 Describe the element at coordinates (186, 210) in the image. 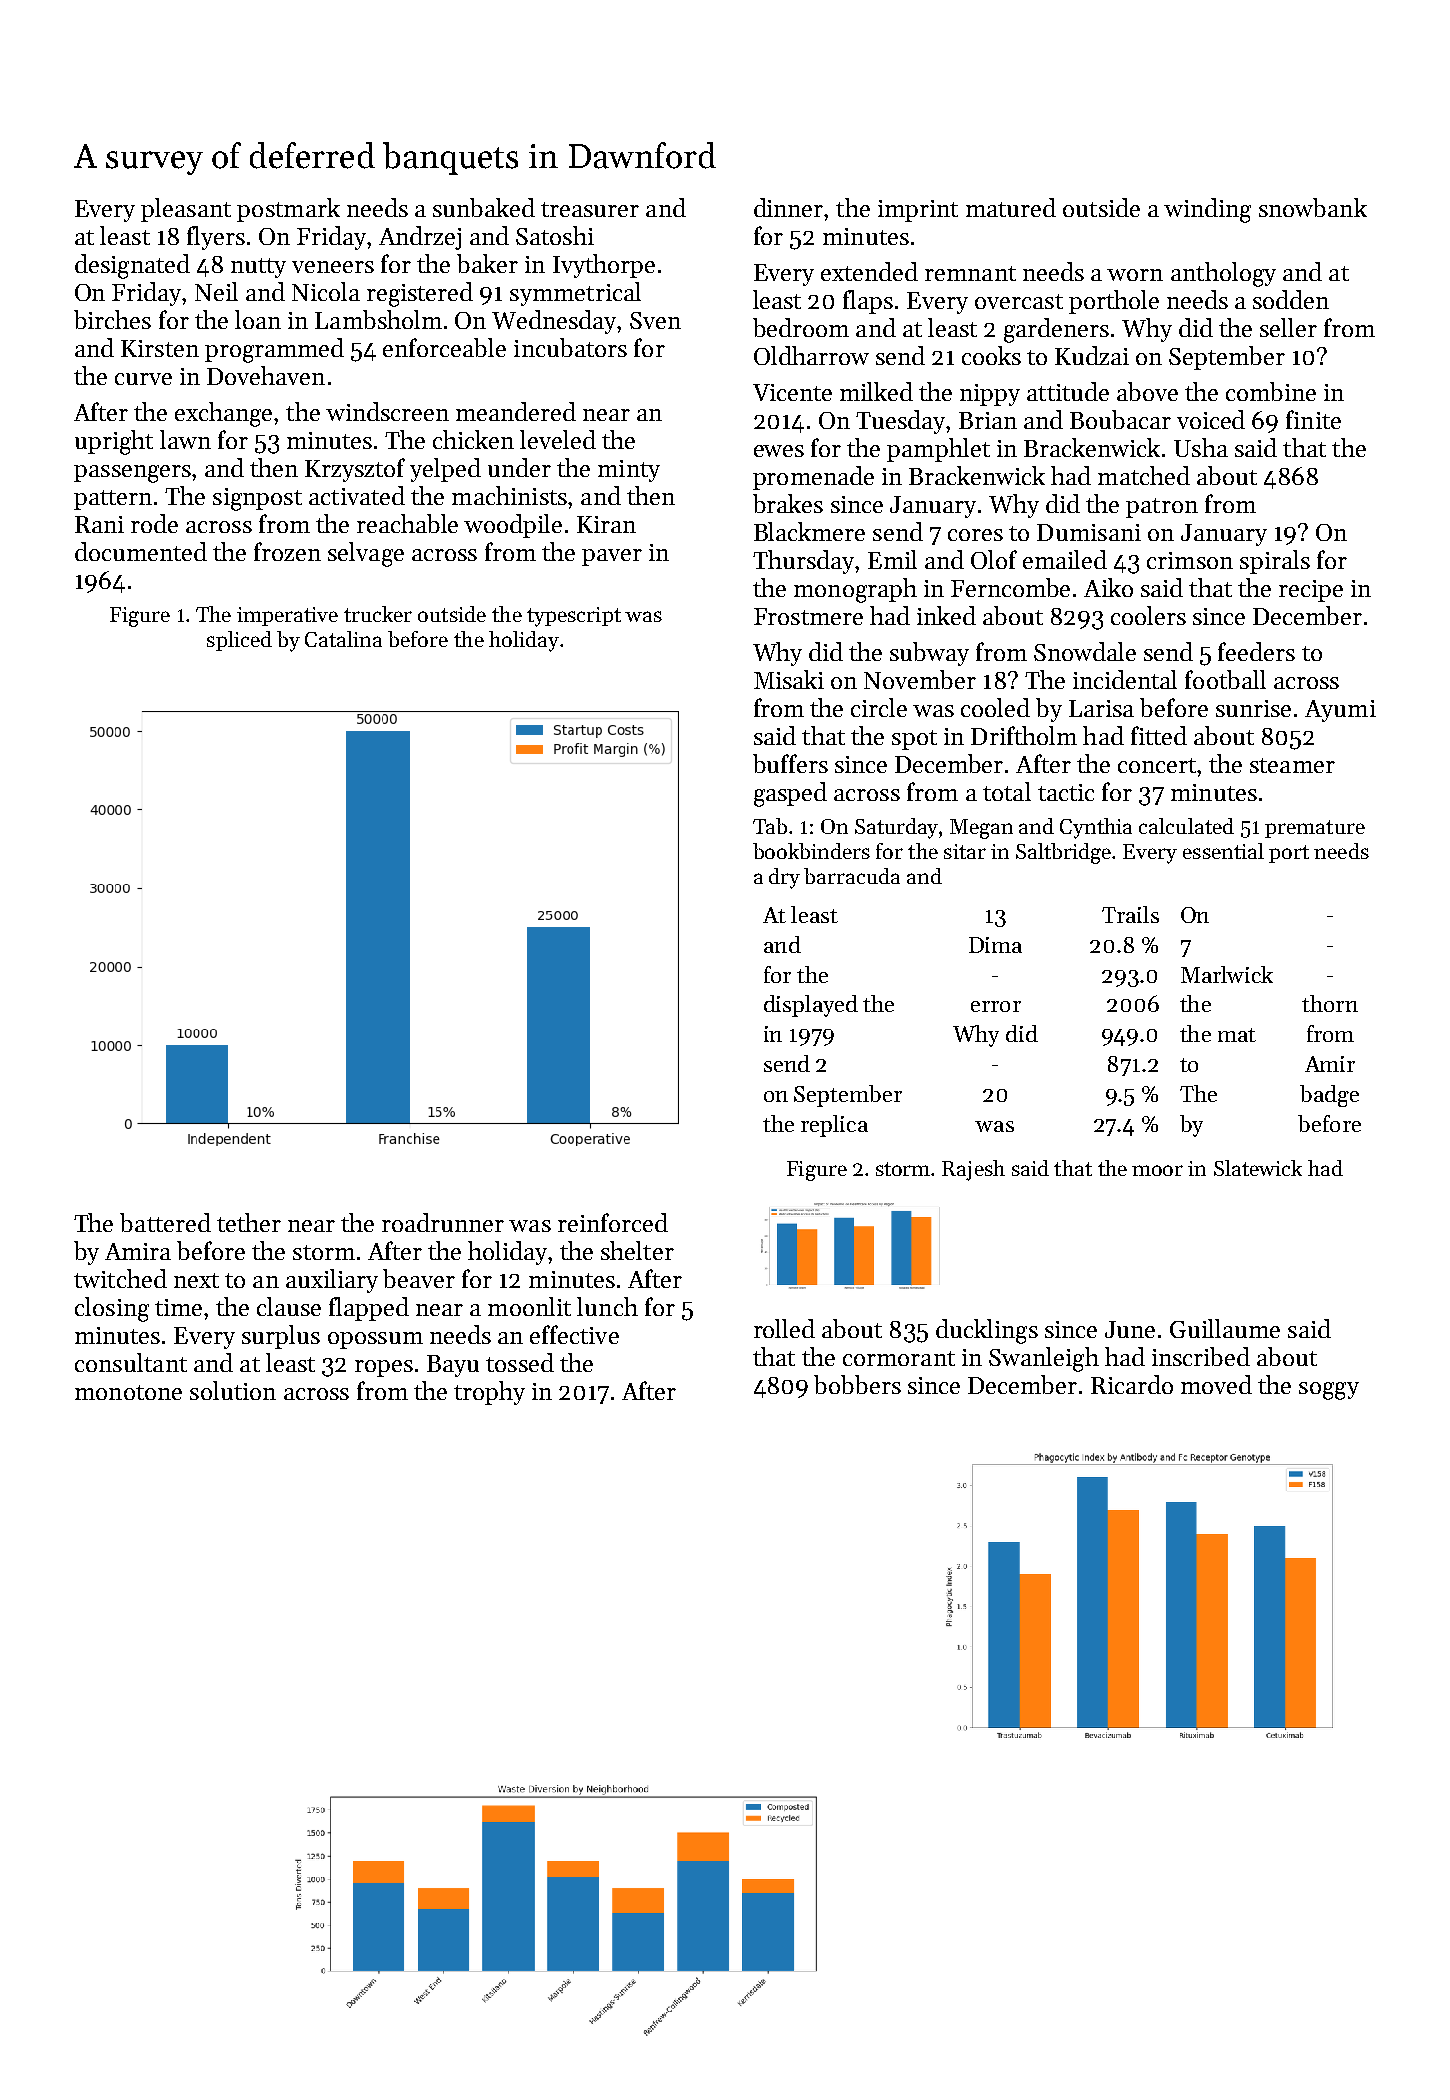

I see `pleasant` at that location.
